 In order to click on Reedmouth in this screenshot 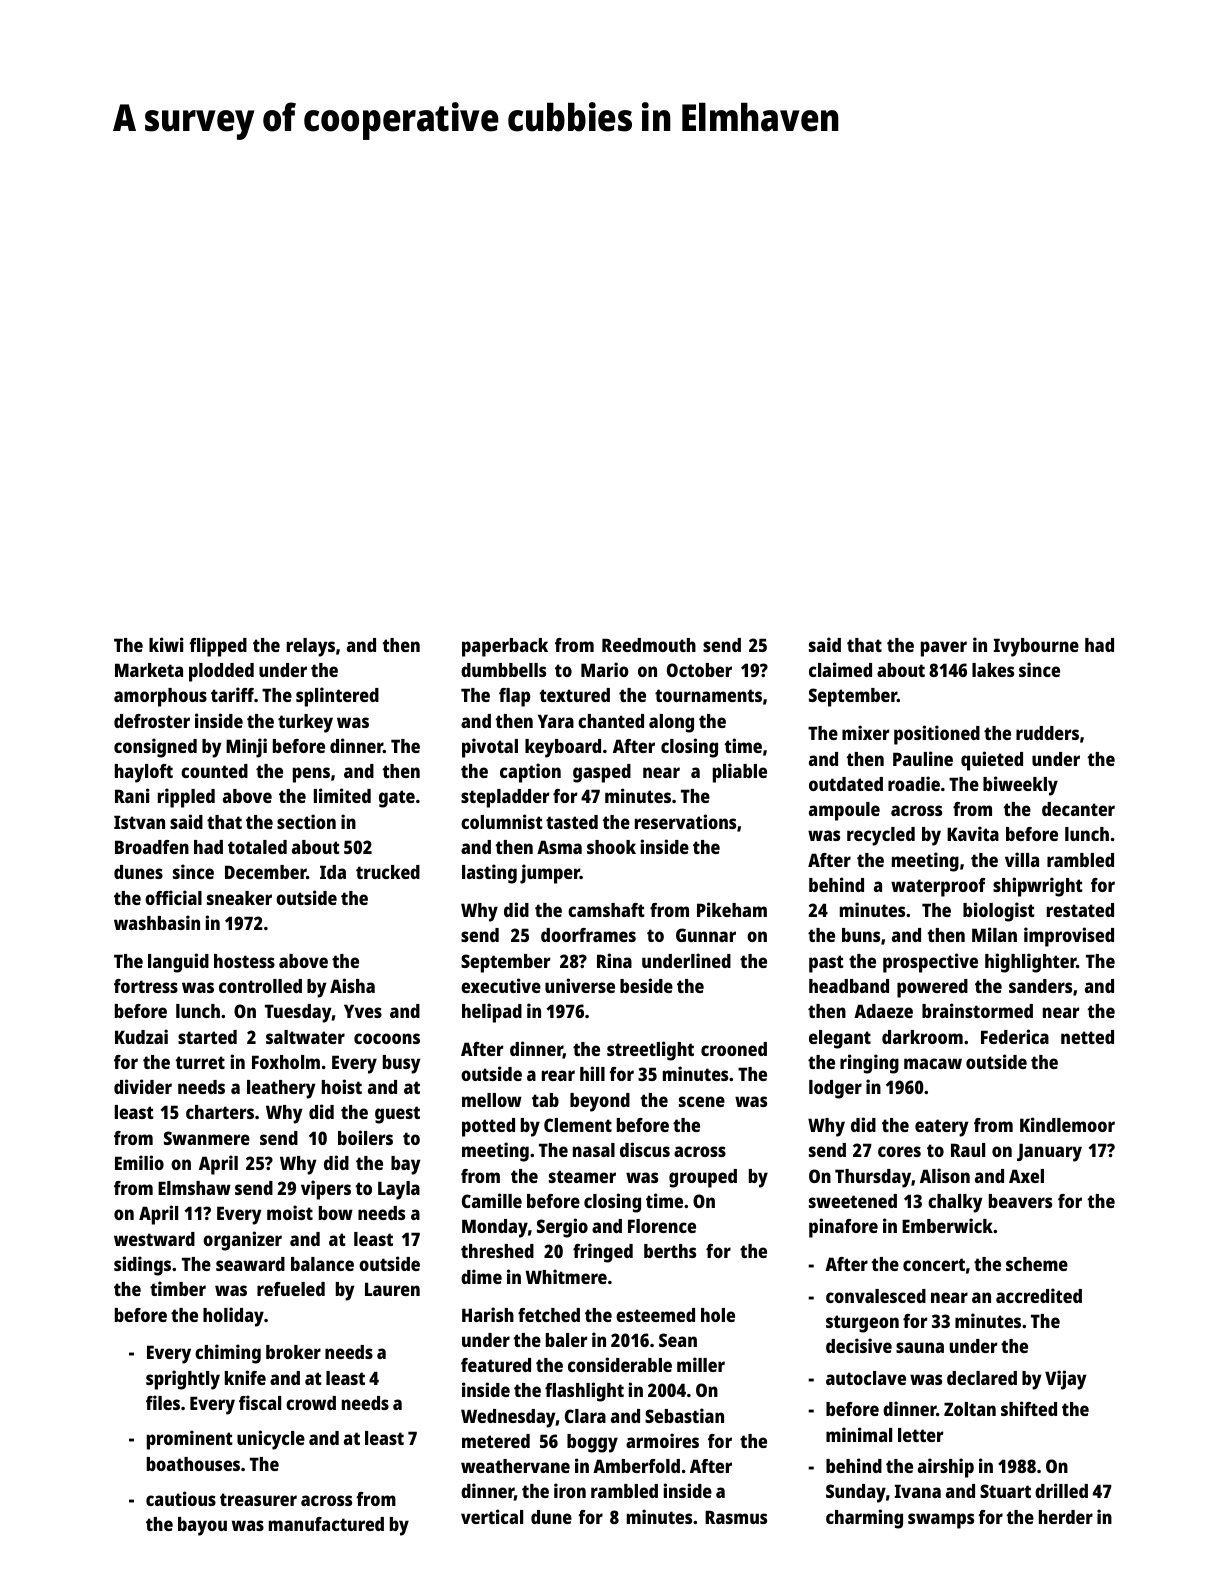, I will do `click(649, 645)`.
